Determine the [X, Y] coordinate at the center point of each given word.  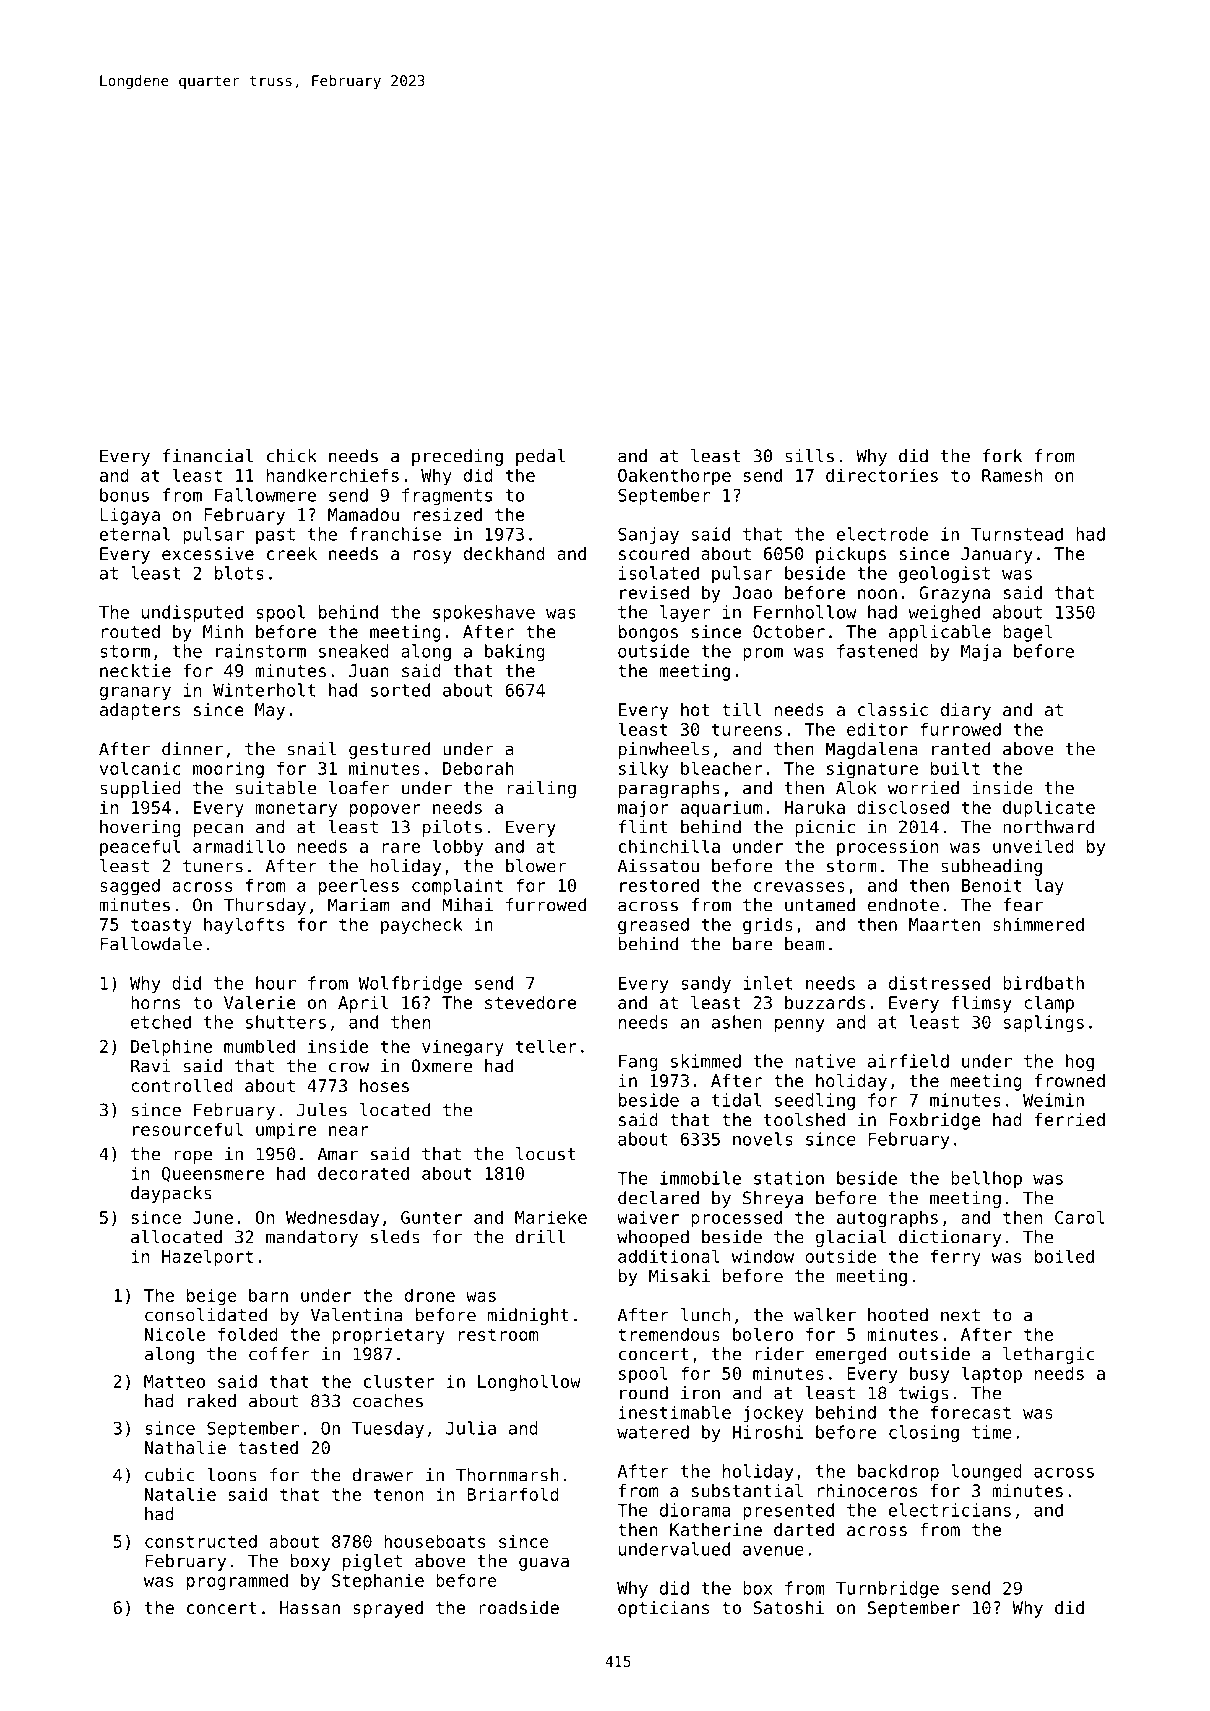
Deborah [478, 768]
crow [349, 1067]
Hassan [310, 1607]
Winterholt [264, 690]
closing [924, 1433]
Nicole [175, 1334]
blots [239, 573]
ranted [961, 749]
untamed [820, 905]
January [997, 555]
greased [653, 926]
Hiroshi [768, 1432]
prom [763, 654]
